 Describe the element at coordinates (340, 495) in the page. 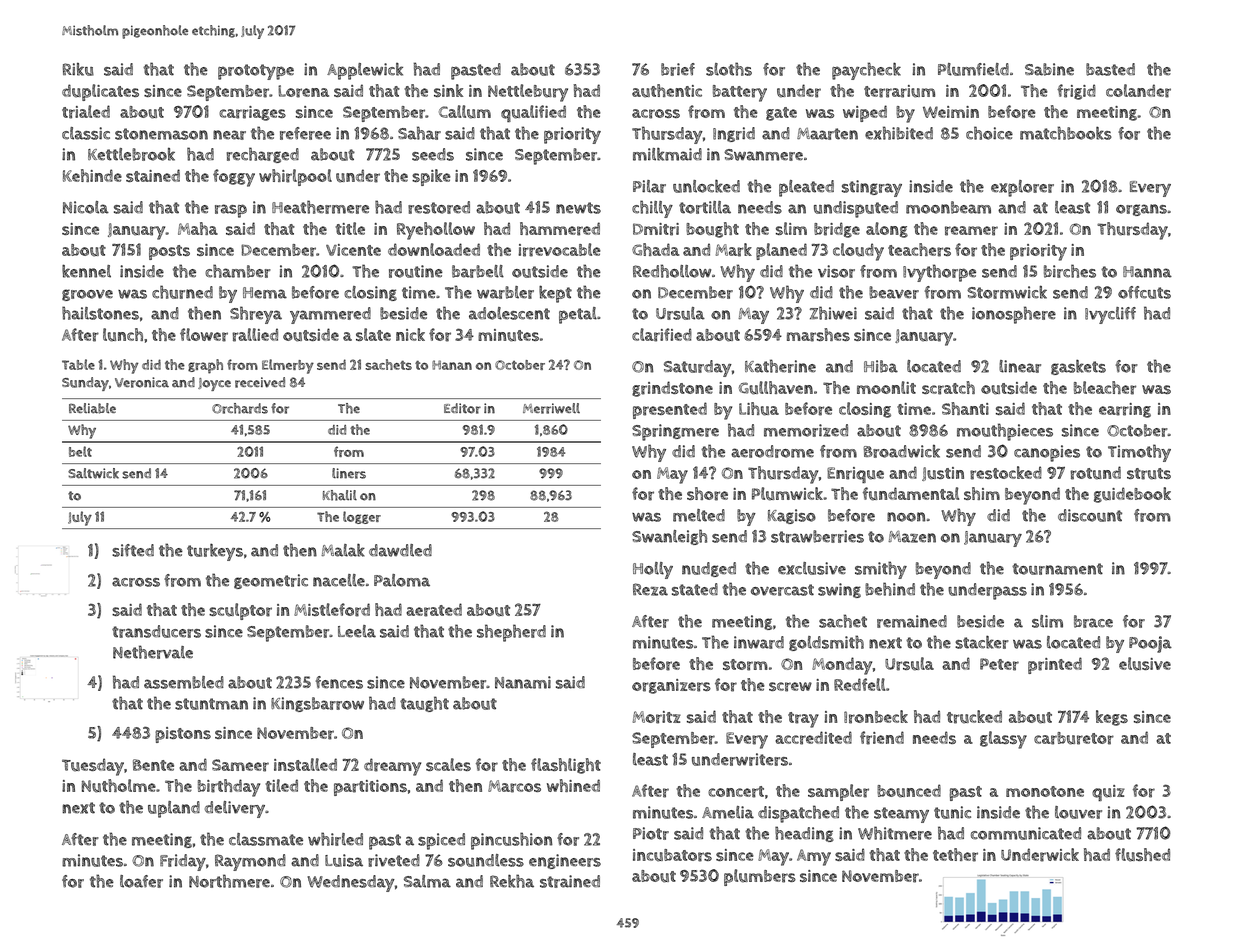

I see `Khalil` at that location.
